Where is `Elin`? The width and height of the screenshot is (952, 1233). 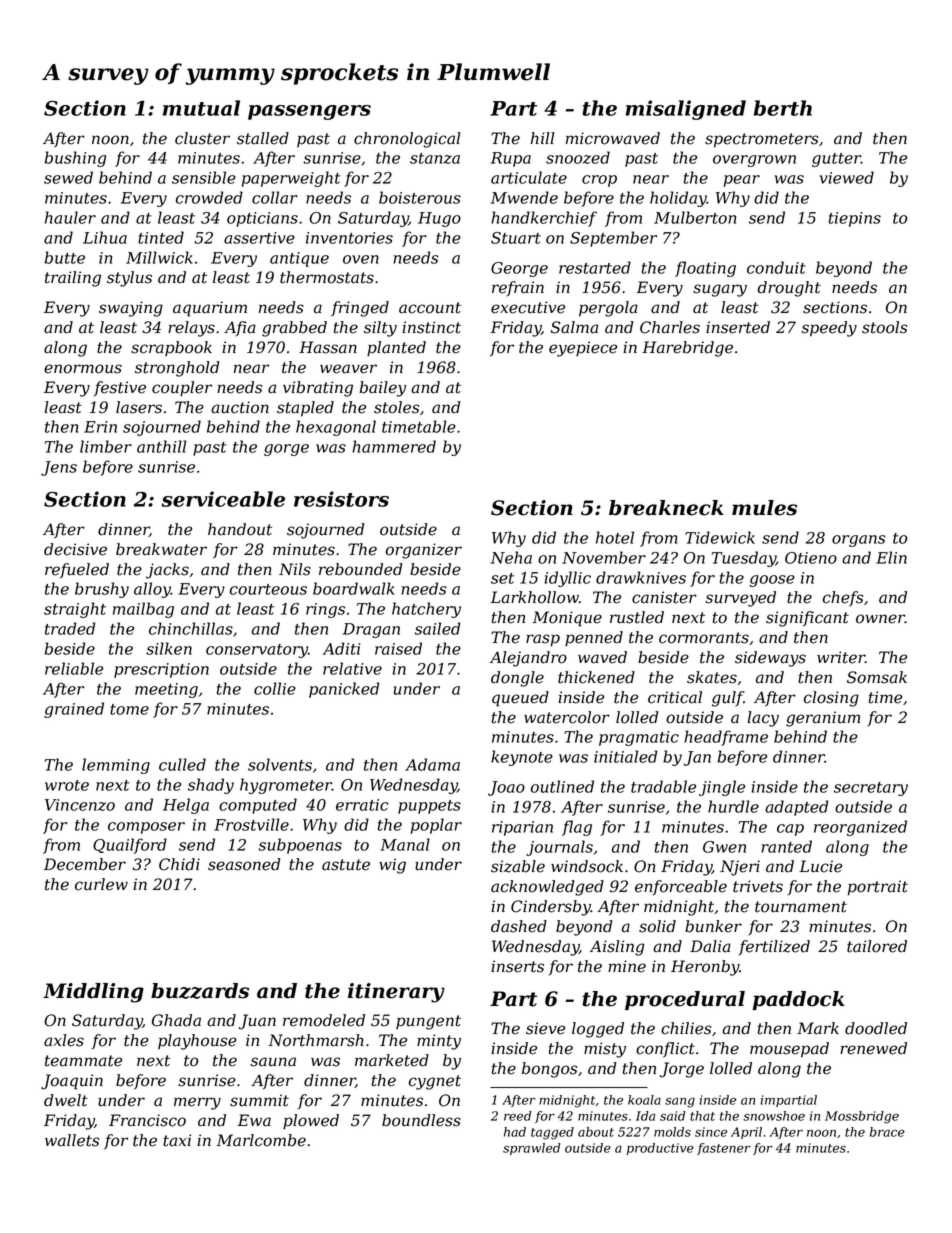 Elin is located at coordinates (891, 557).
